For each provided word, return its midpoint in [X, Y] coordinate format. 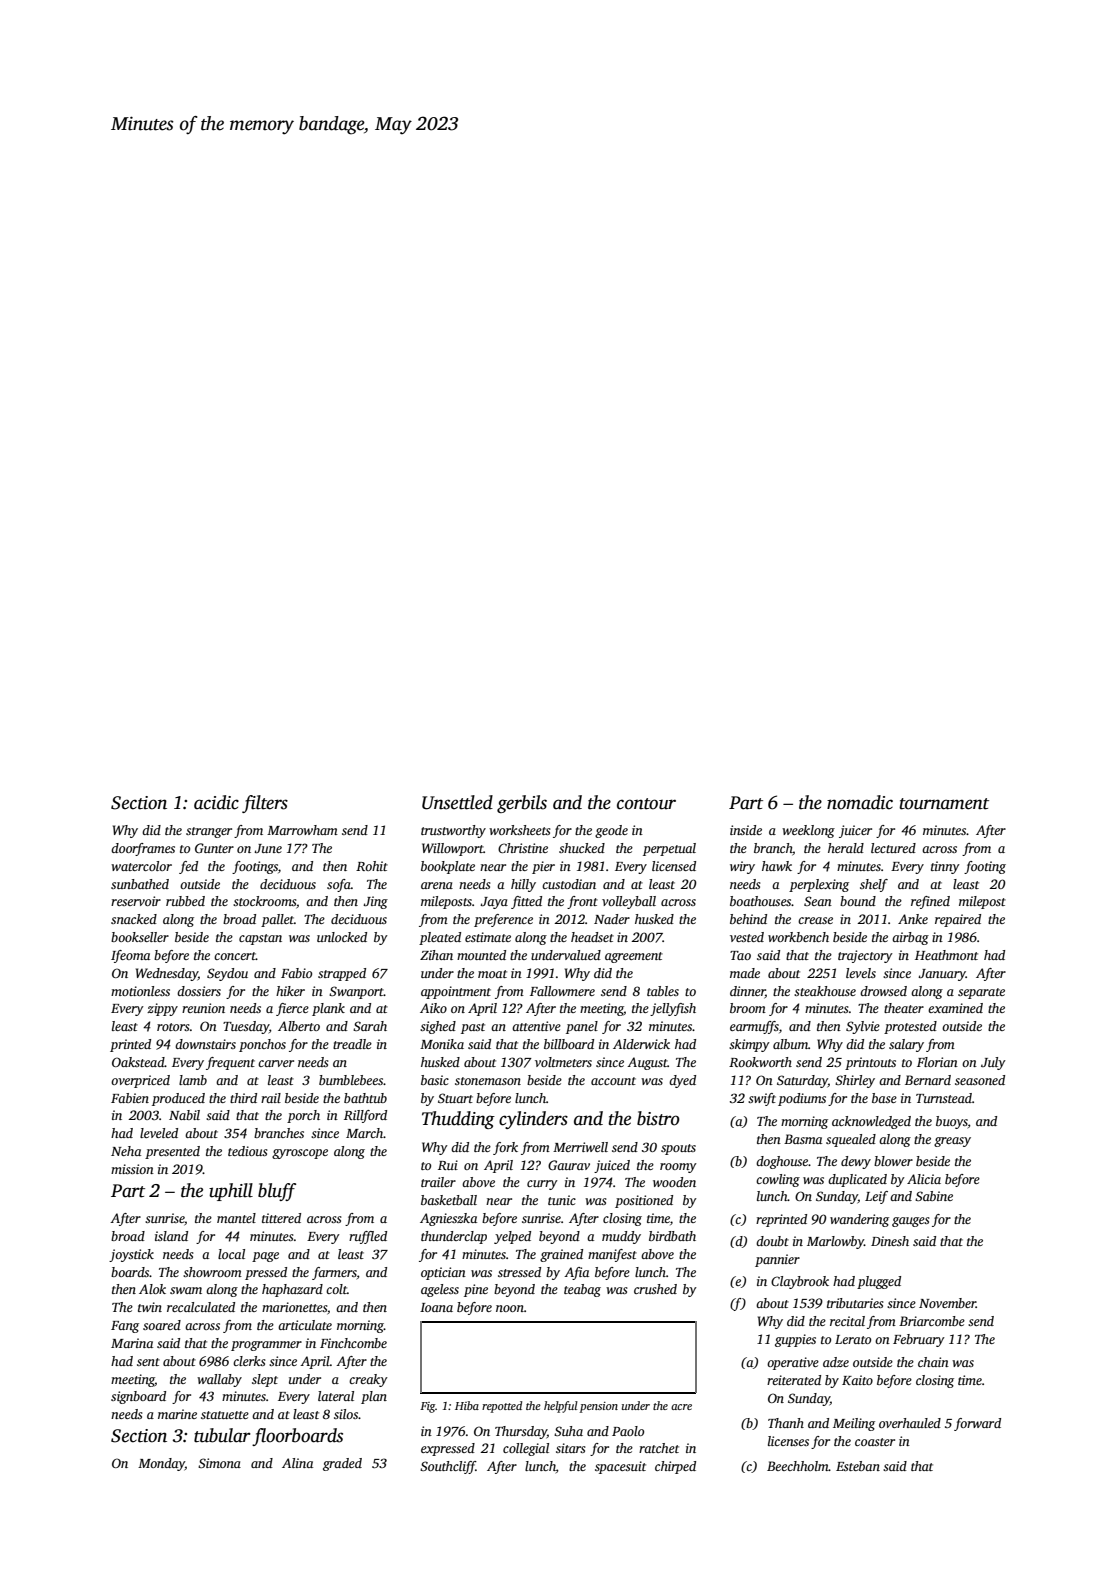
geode [611, 831]
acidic [216, 802]
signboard [138, 1397]
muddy [621, 1237]
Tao [740, 955]
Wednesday [167, 974]
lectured [893, 848]
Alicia [924, 1179]
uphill [231, 1192]
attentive [536, 1026]
